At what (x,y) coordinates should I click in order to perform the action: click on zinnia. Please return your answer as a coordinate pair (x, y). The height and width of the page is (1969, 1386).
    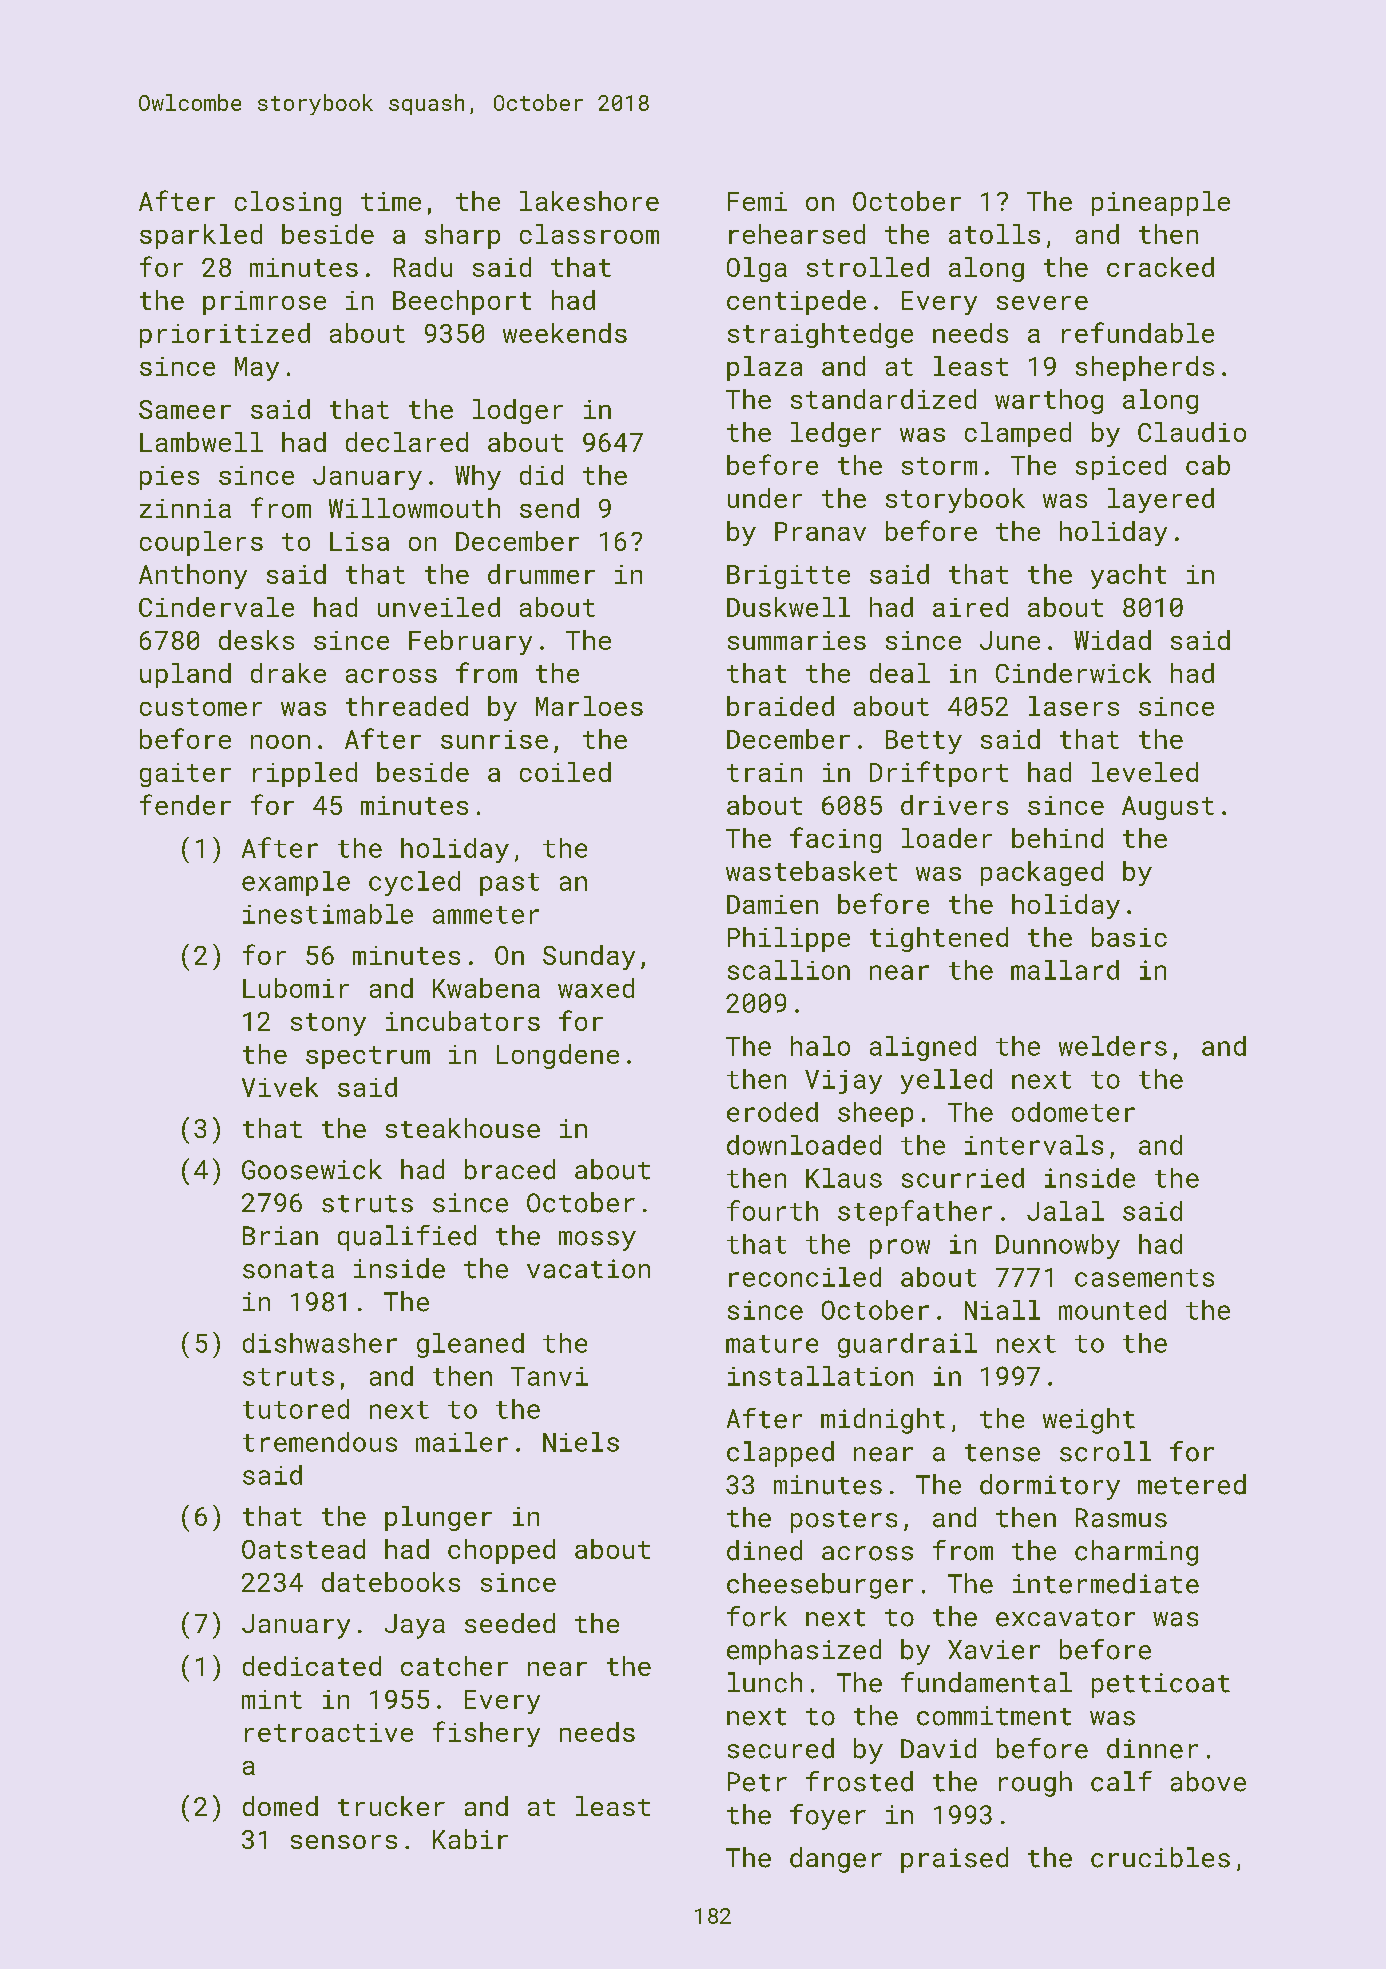
    Looking at the image, I should click on (185, 508).
